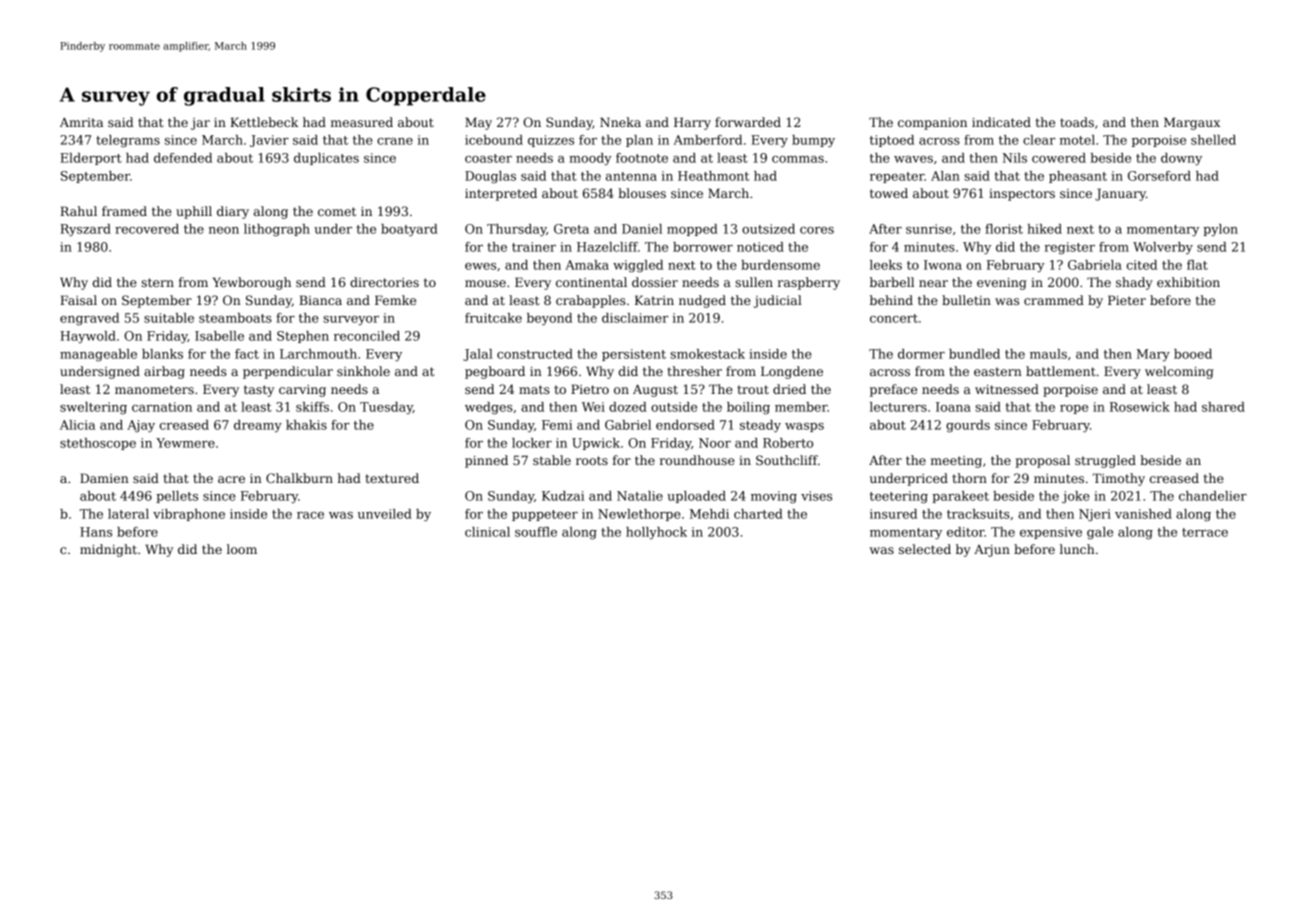  I want to click on comet, so click(337, 211).
